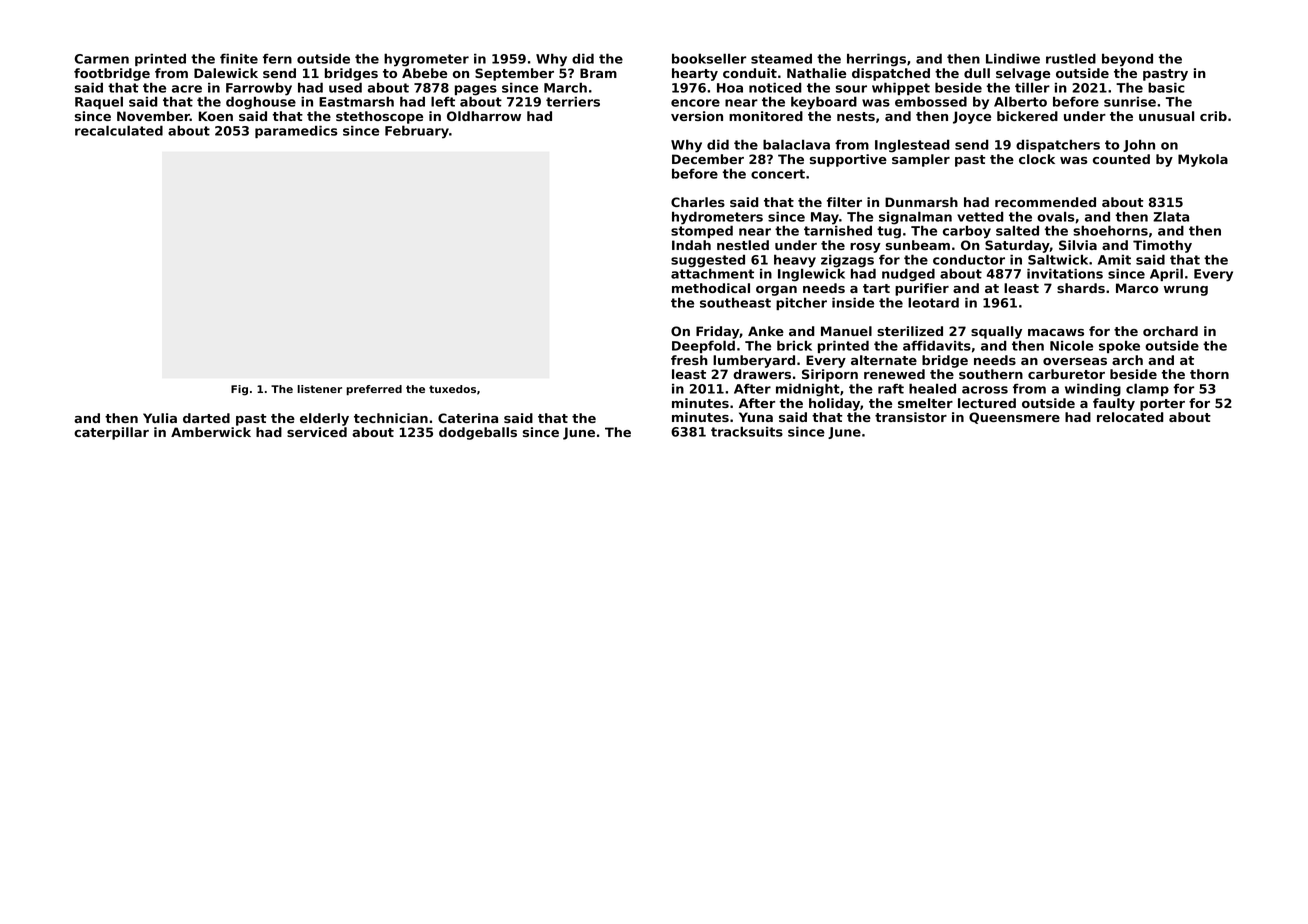 The width and height of the document is (1308, 924). I want to click on recalculated, so click(119, 130).
